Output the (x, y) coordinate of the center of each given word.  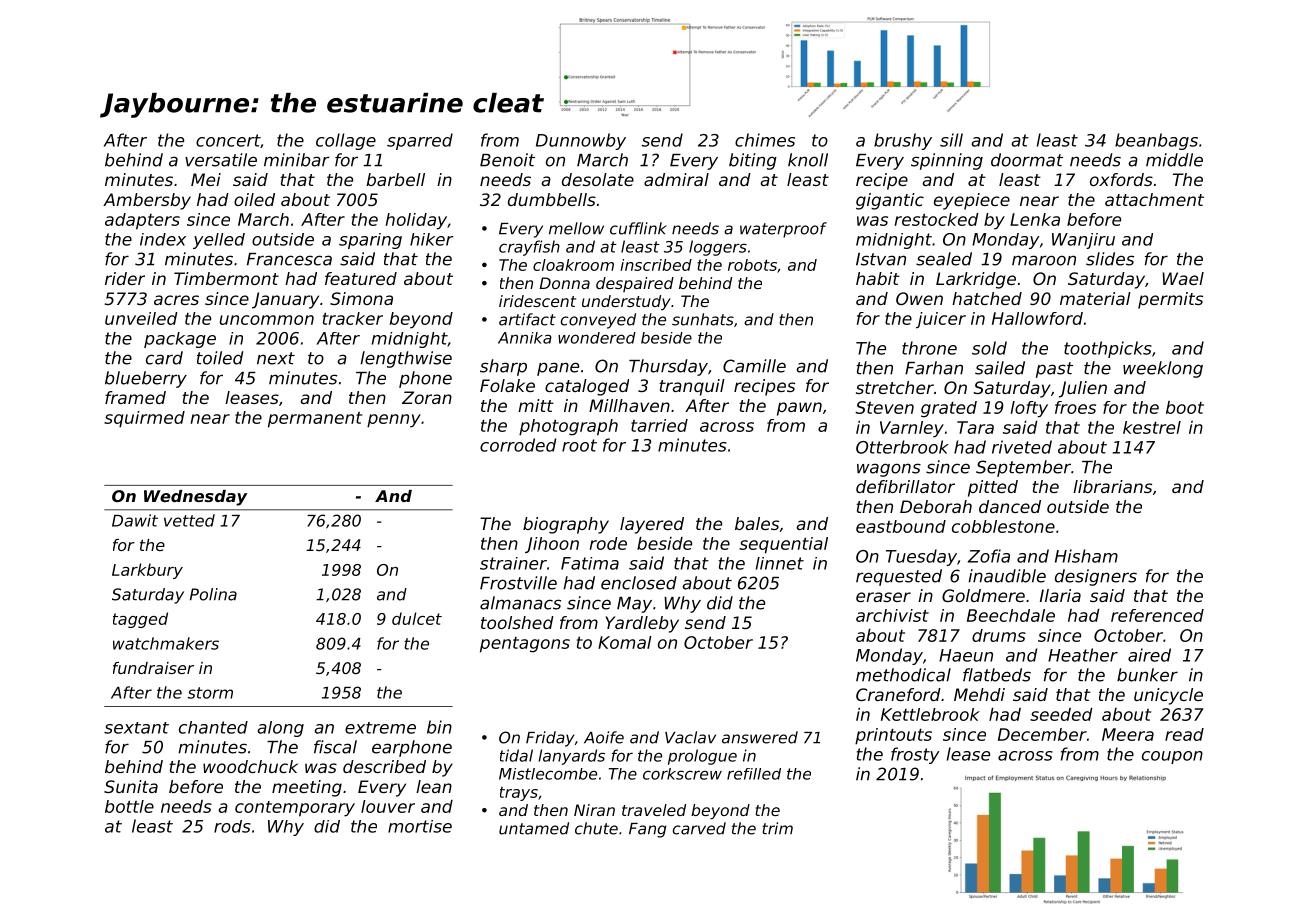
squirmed (144, 419)
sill (951, 140)
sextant (136, 728)
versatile (221, 160)
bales (757, 523)
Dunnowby (581, 141)
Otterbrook (902, 447)
